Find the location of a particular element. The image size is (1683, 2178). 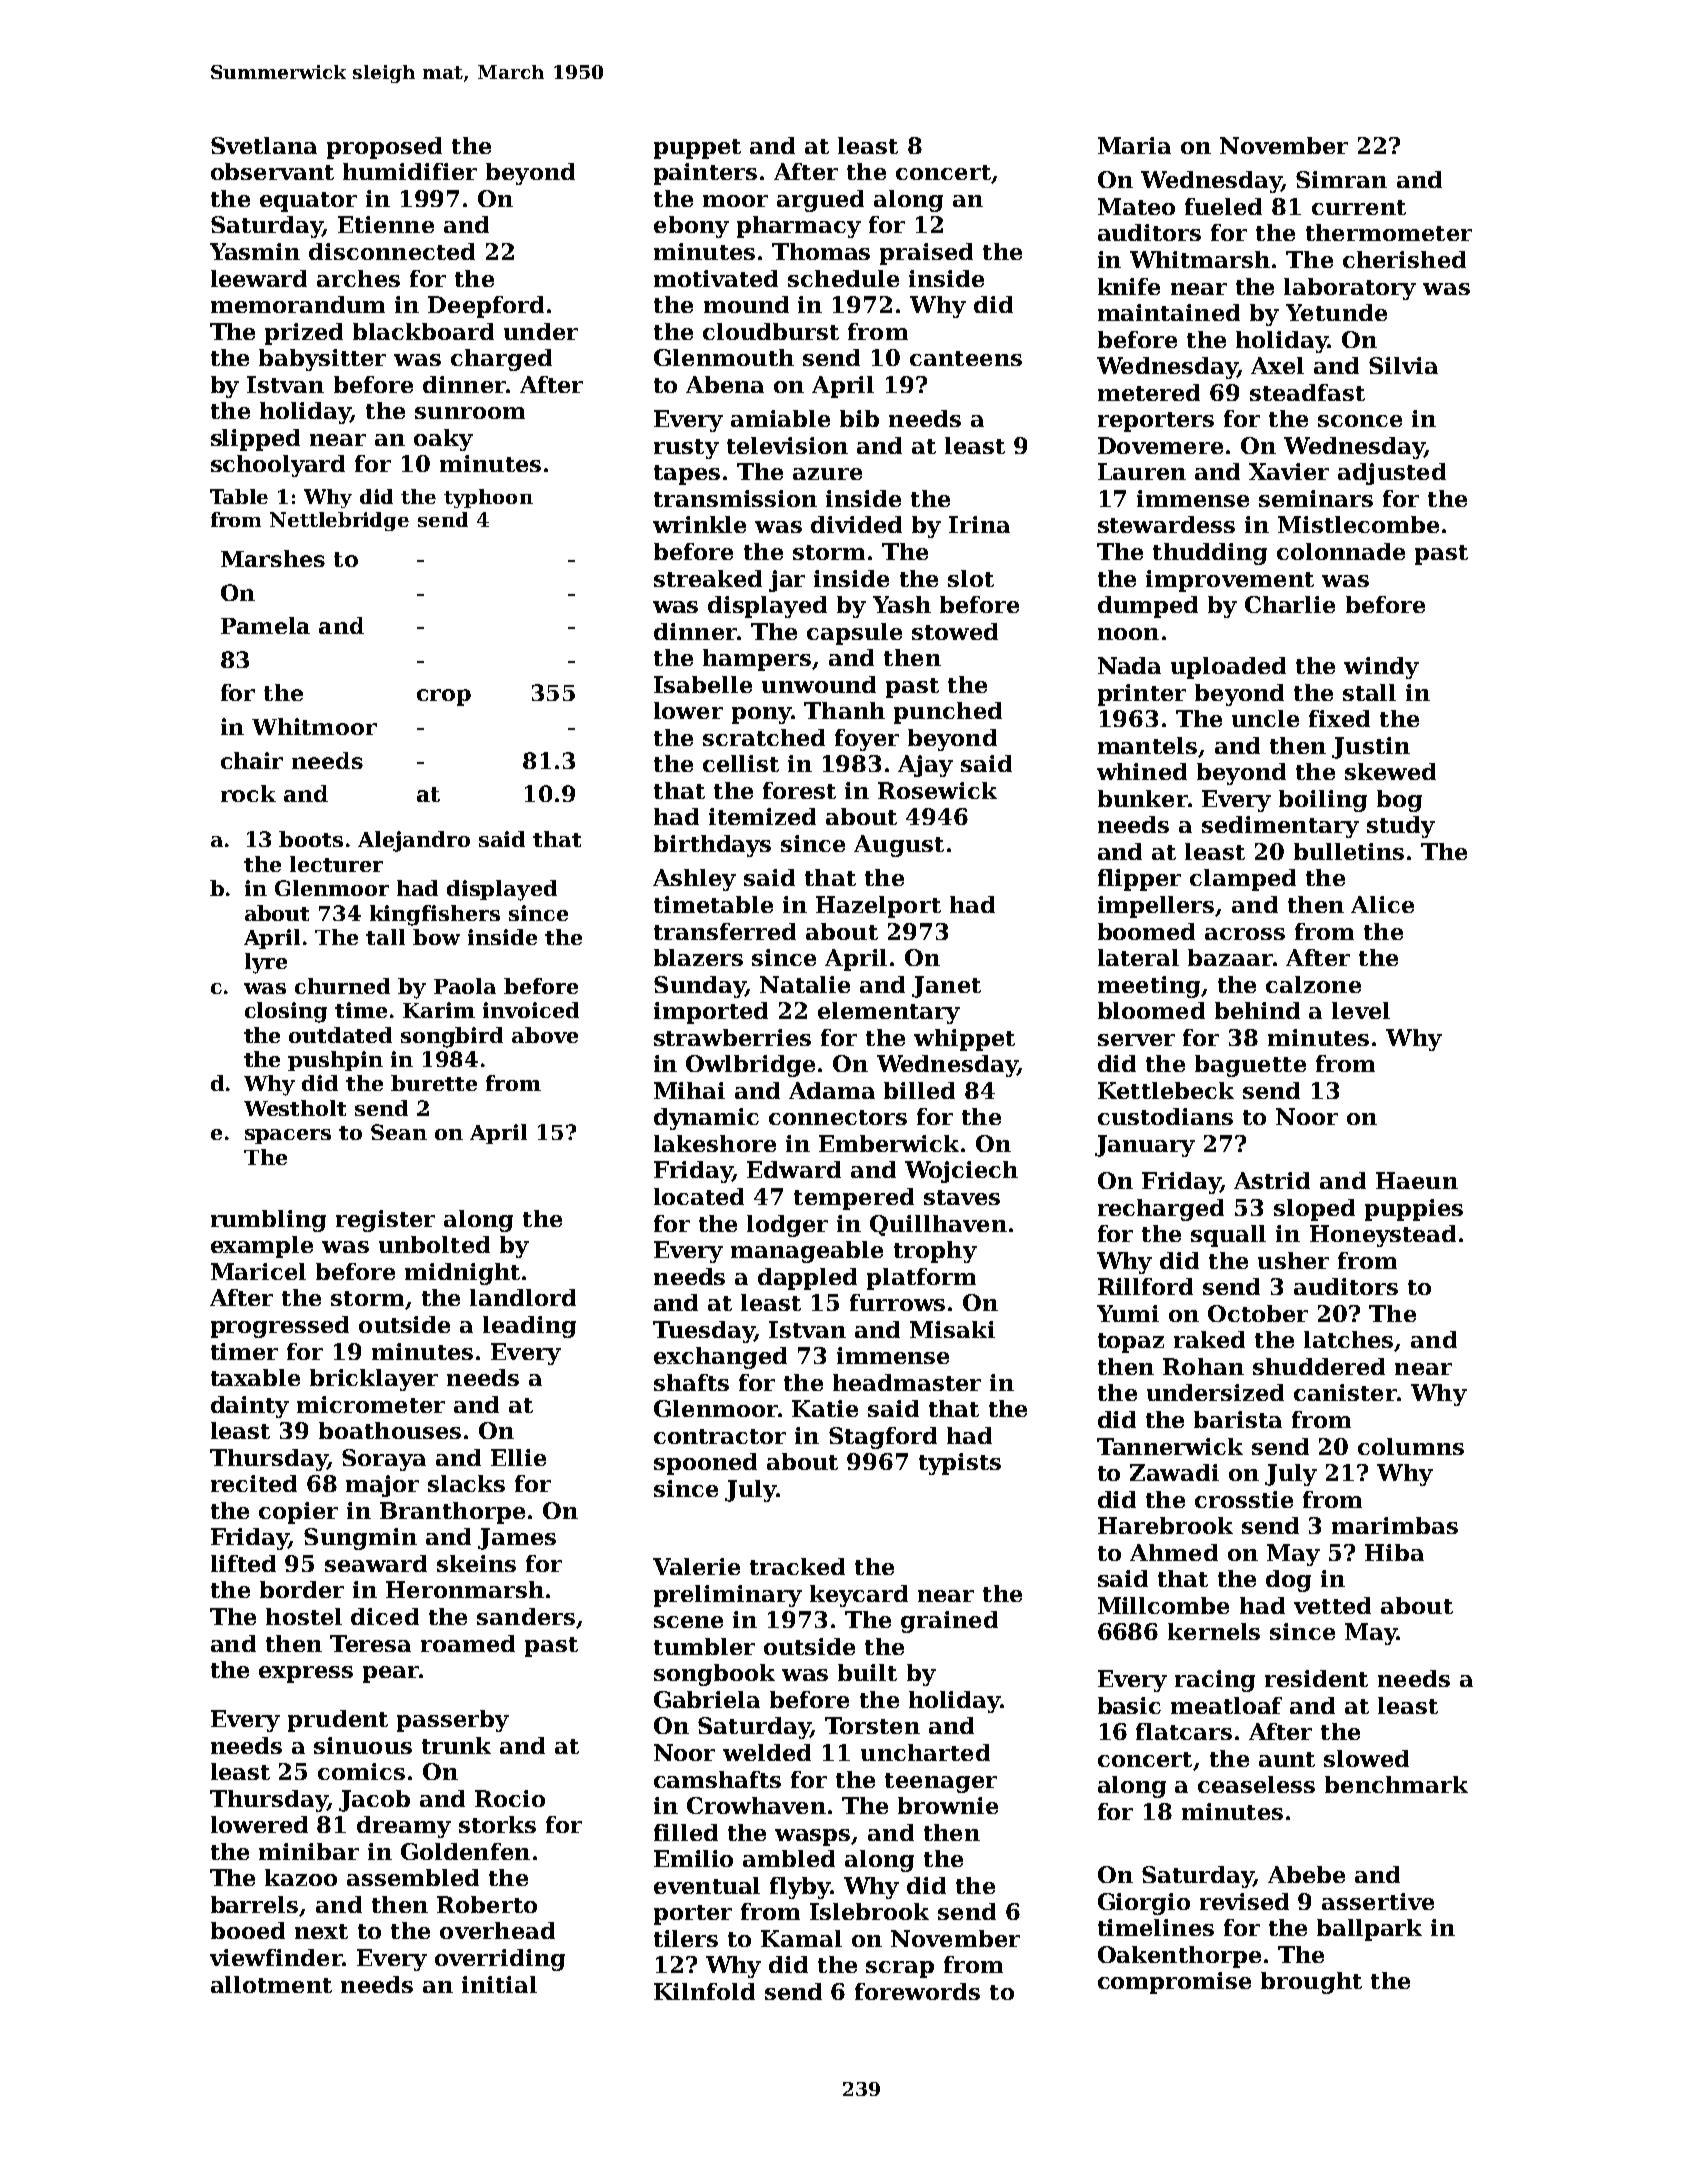

Maria is located at coordinates (1134, 145).
